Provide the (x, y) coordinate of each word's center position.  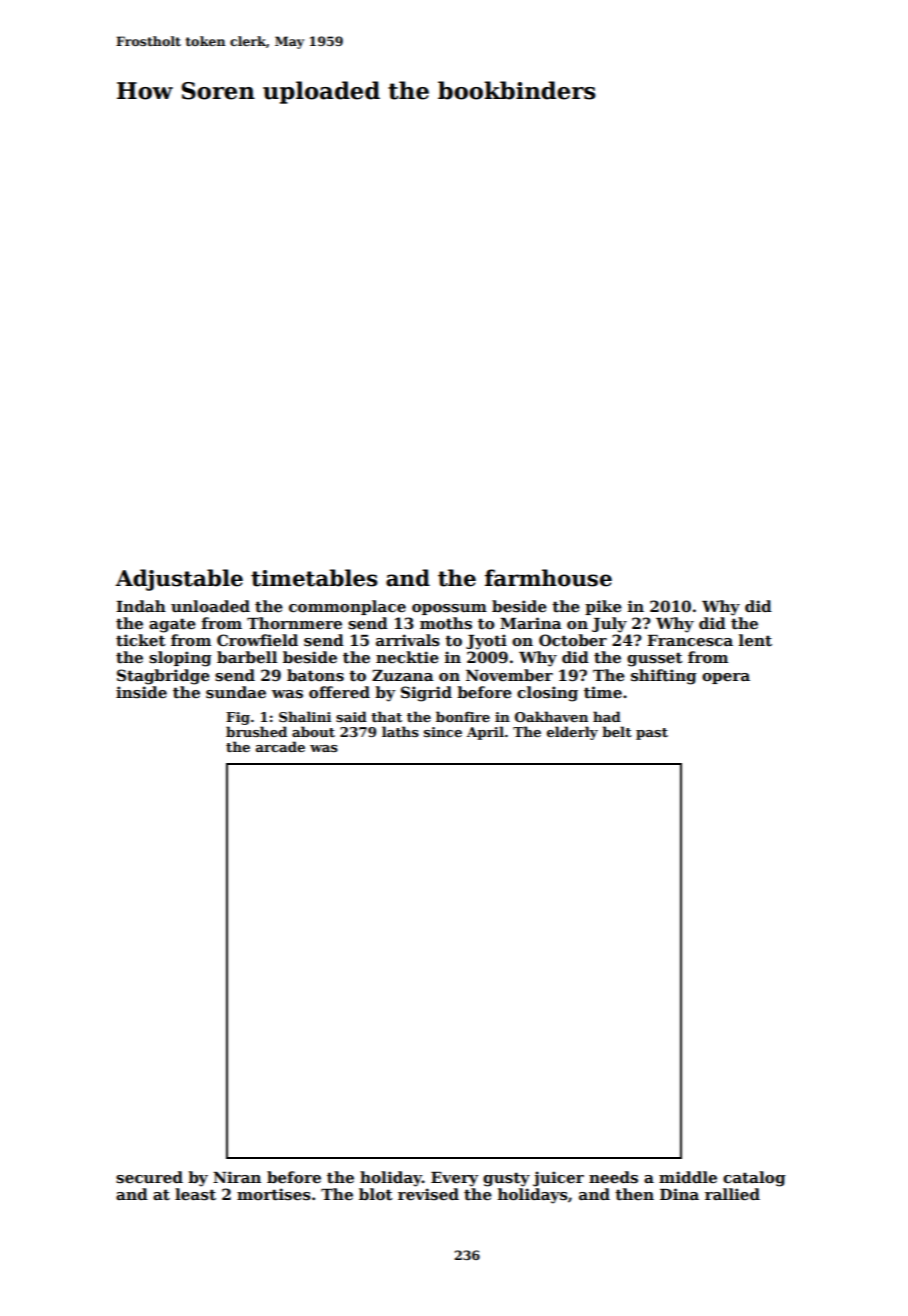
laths (400, 731)
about (313, 731)
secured (149, 1177)
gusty (506, 1179)
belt (617, 731)
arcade (280, 746)
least (195, 1194)
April (485, 733)
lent (755, 640)
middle (688, 1177)
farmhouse (548, 578)
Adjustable (179, 580)
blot (376, 1194)
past (652, 734)
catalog (754, 1179)
